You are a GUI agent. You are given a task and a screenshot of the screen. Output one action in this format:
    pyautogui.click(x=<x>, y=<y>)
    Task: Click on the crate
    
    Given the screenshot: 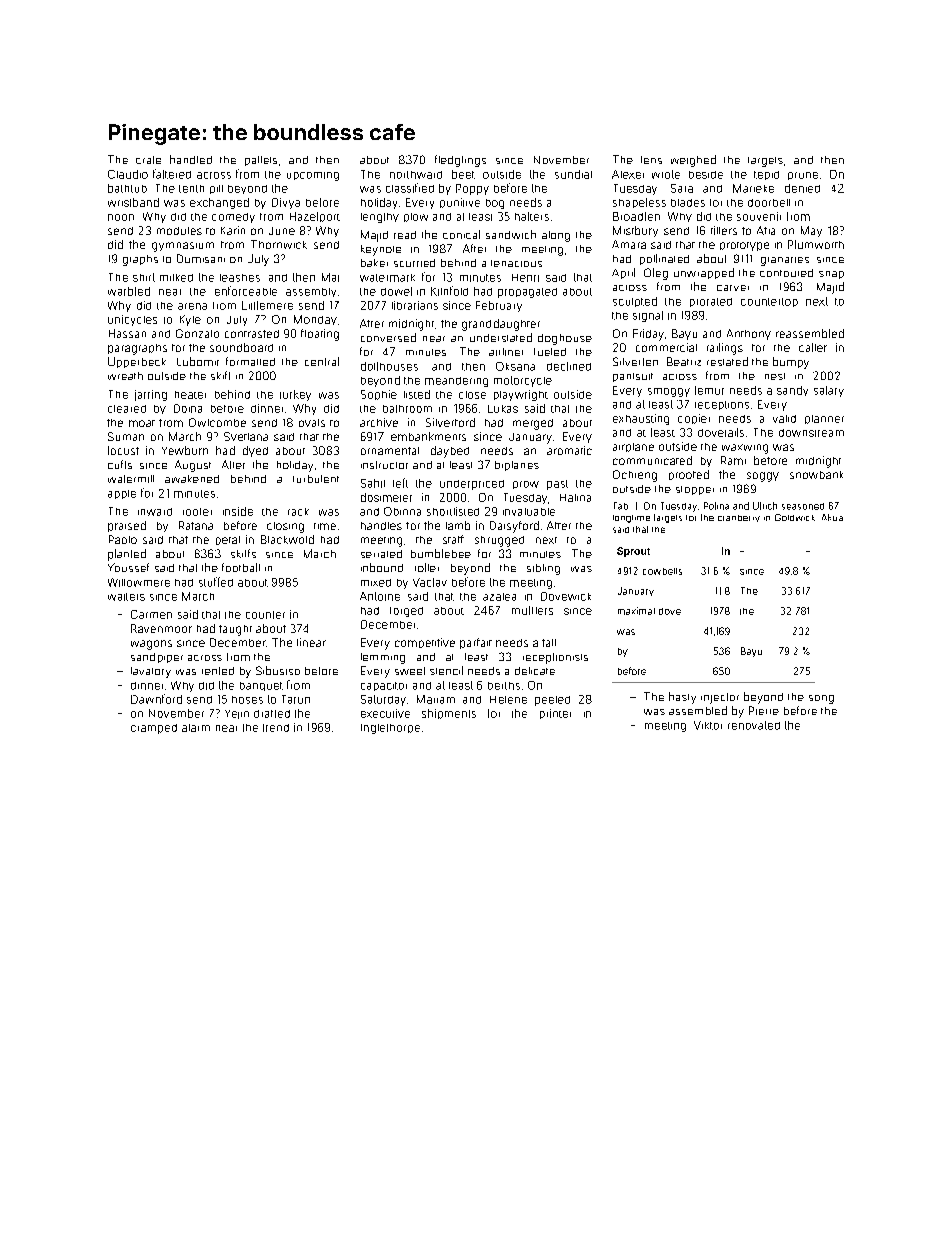 What is the action you would take?
    pyautogui.click(x=148, y=160)
